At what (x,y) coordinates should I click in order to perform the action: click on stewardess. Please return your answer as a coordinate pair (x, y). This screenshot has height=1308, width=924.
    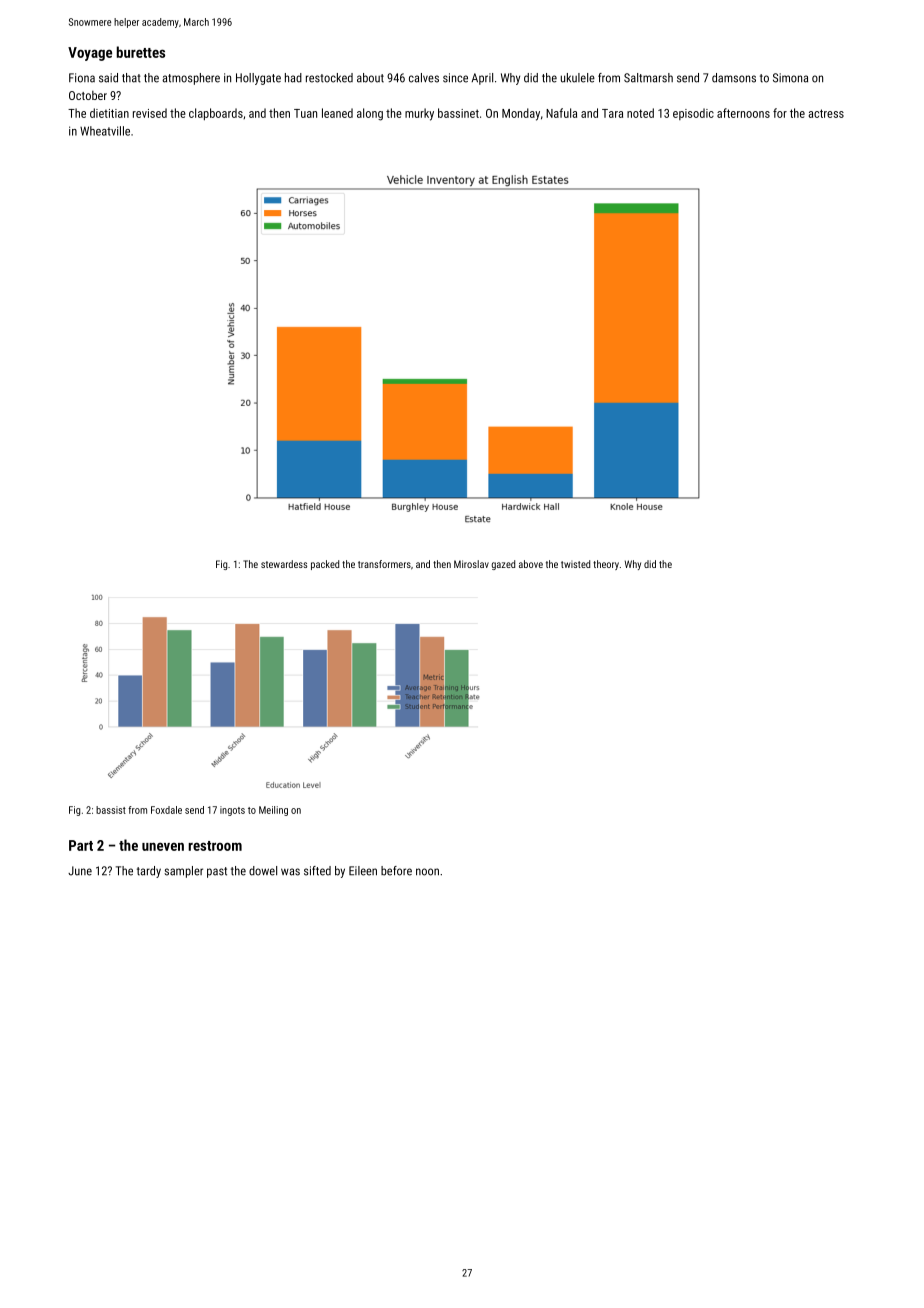
    Looking at the image, I should click on (284, 564).
